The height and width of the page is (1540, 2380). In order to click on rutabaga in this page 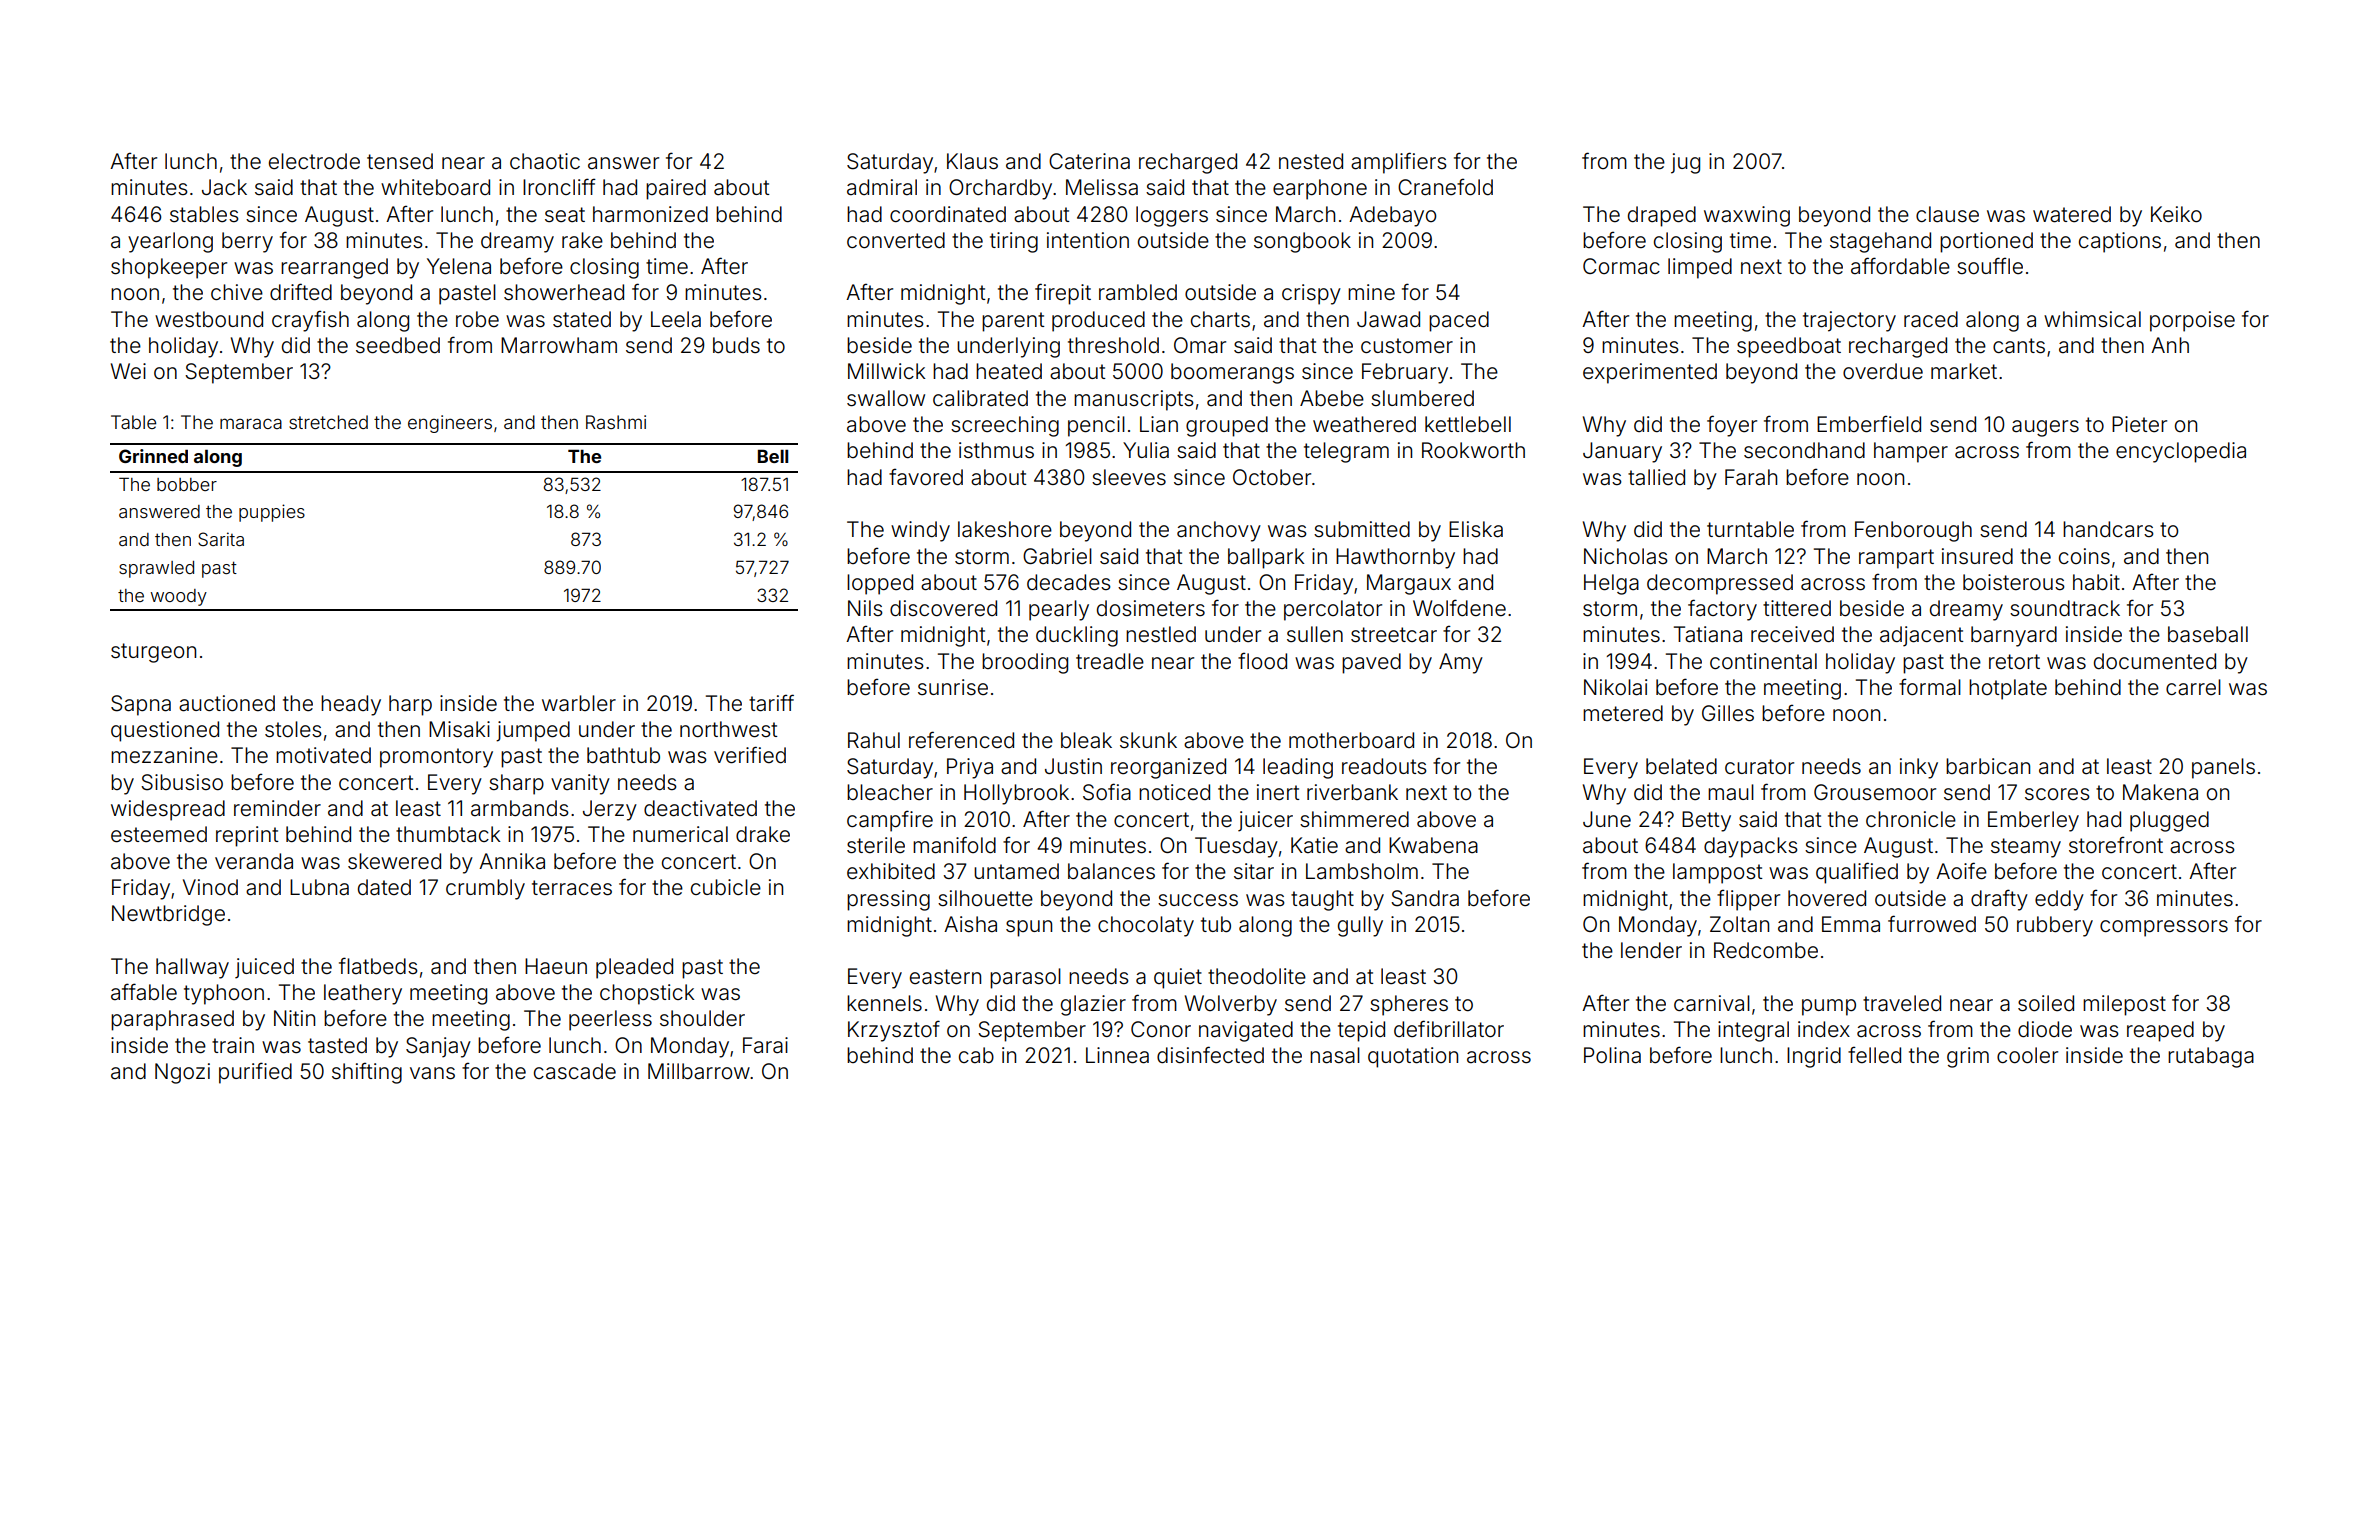, I will do `click(2211, 1057)`.
